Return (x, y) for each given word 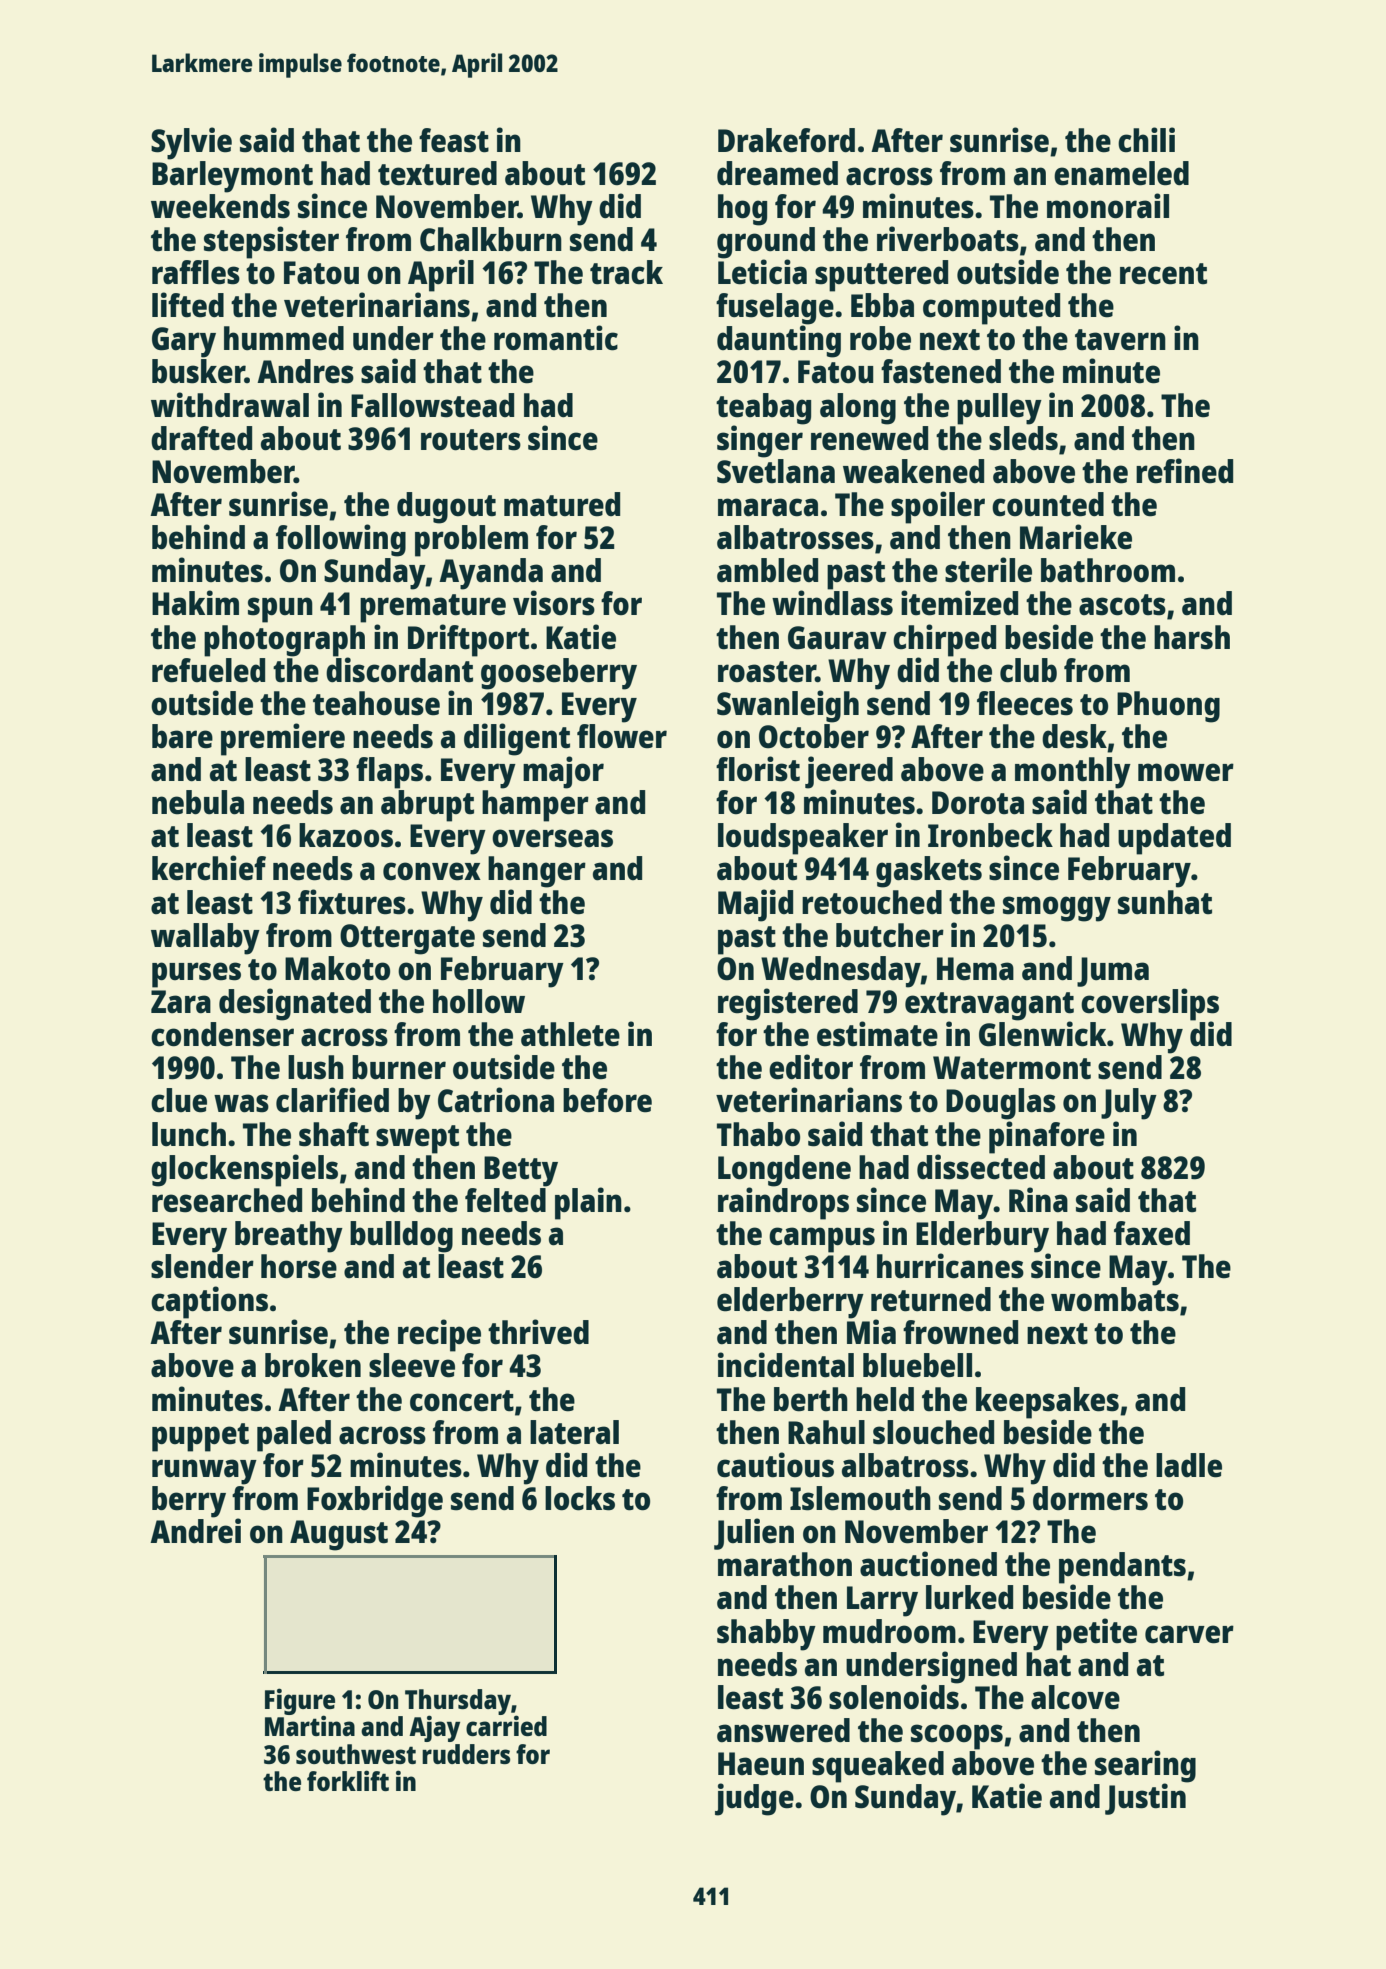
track (626, 272)
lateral (574, 1432)
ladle (1189, 1465)
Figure (300, 1702)
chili (1146, 140)
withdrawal (230, 405)
